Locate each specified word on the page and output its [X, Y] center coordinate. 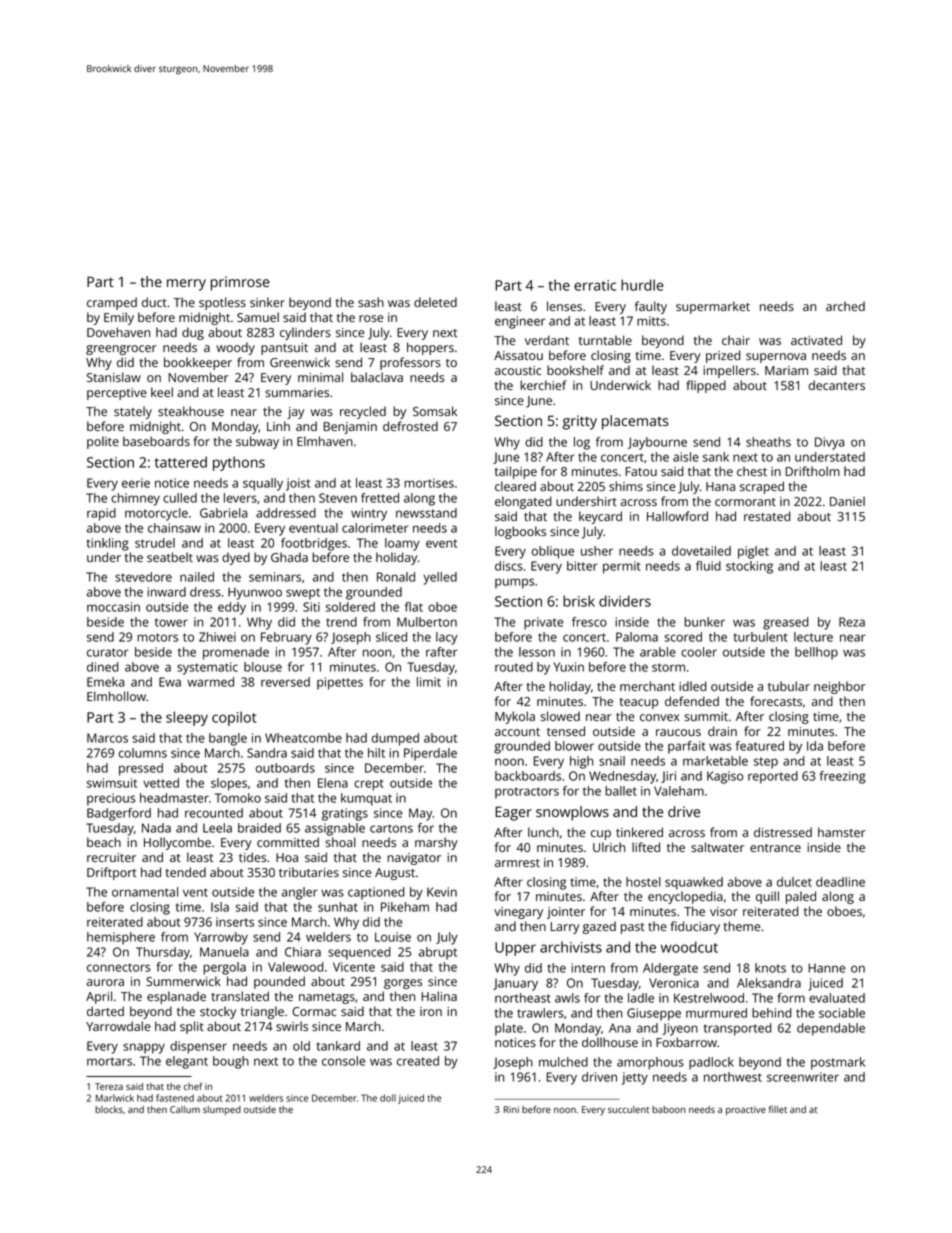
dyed [236, 558]
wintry [369, 514]
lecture [813, 637]
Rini [511, 1109]
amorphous [650, 1063]
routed [514, 667]
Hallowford [677, 516]
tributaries [309, 872]
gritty [579, 422]
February [286, 638]
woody [235, 348]
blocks [109, 1109]
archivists [571, 947]
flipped [706, 386]
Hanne [827, 968]
